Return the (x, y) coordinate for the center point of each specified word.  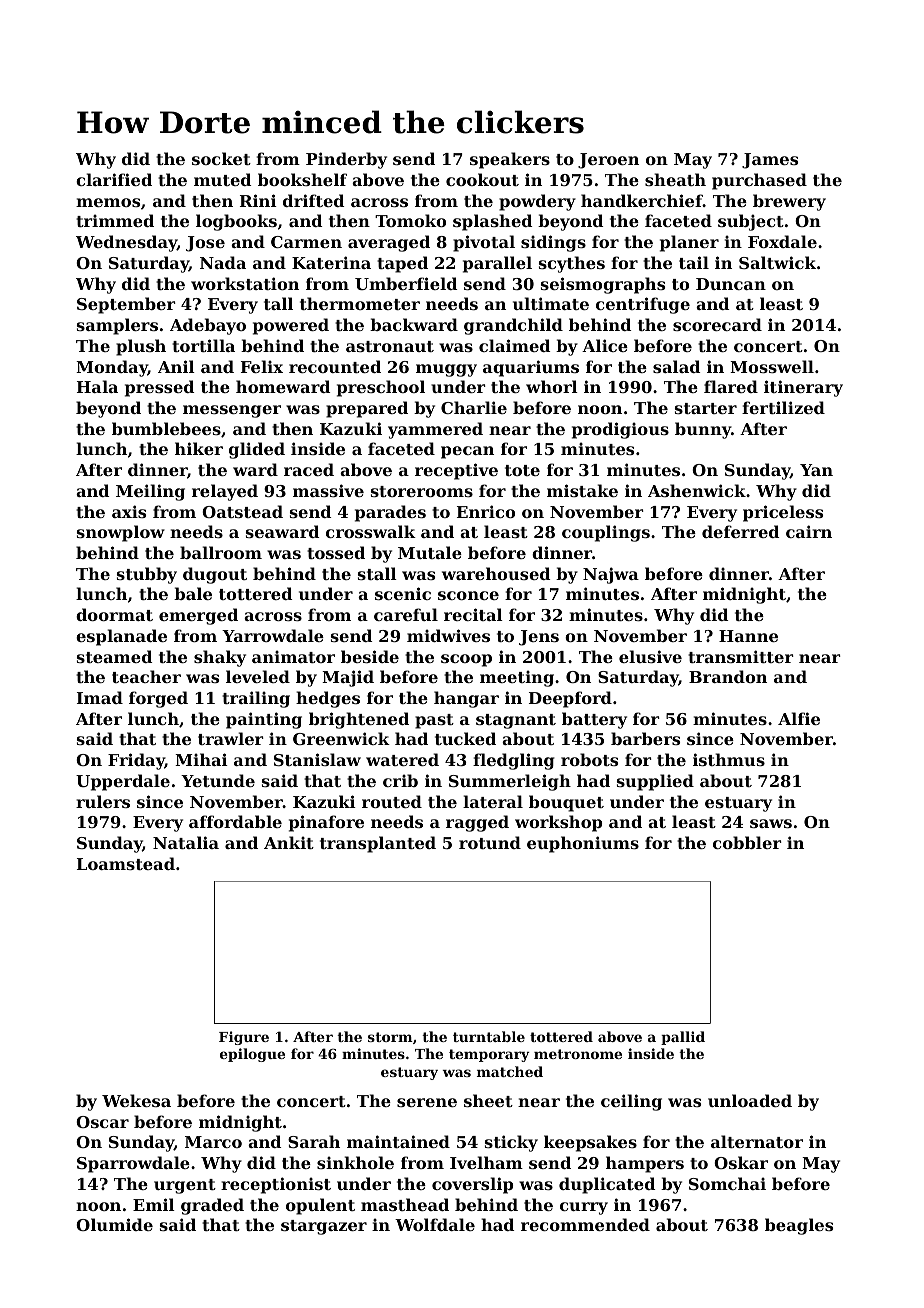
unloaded (750, 1100)
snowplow (121, 533)
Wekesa (136, 1100)
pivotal (484, 243)
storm (390, 1037)
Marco (213, 1142)
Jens (539, 638)
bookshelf (302, 179)
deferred (741, 531)
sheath (675, 179)
